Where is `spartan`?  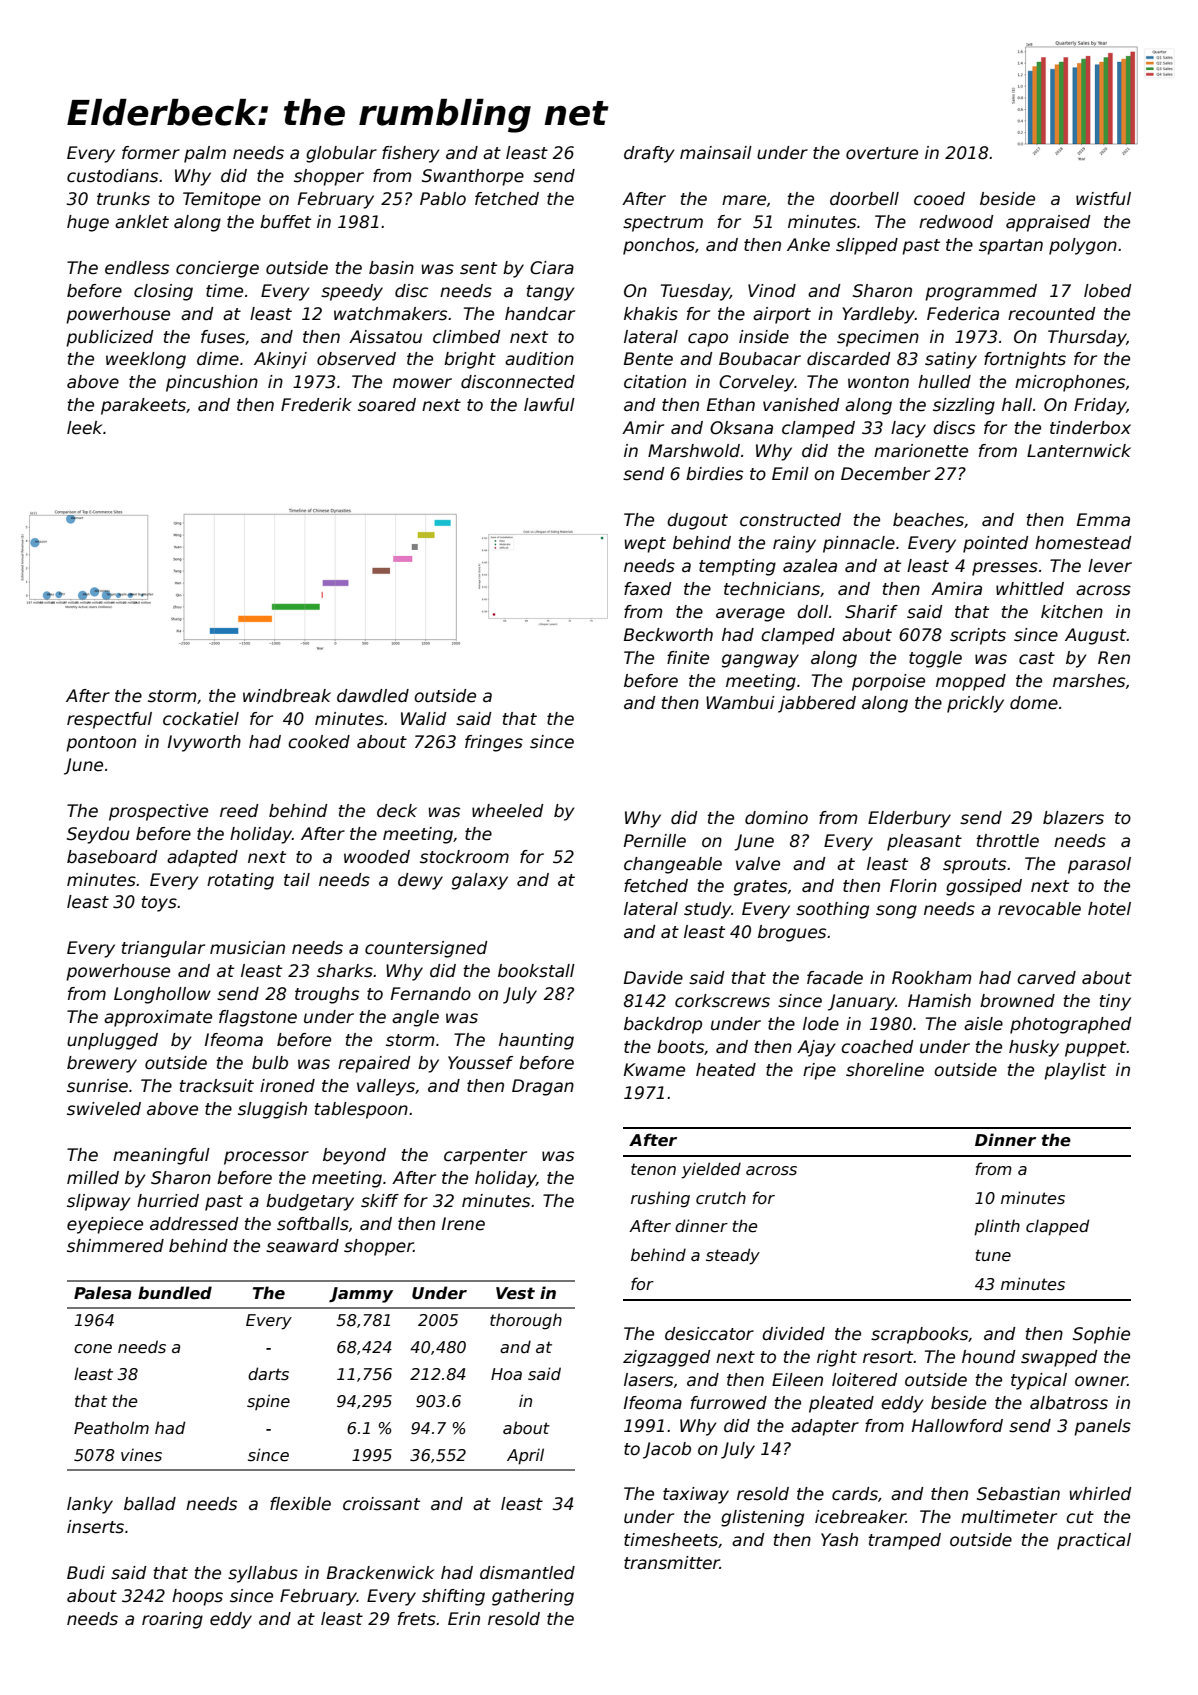
spartan is located at coordinates (1011, 247).
